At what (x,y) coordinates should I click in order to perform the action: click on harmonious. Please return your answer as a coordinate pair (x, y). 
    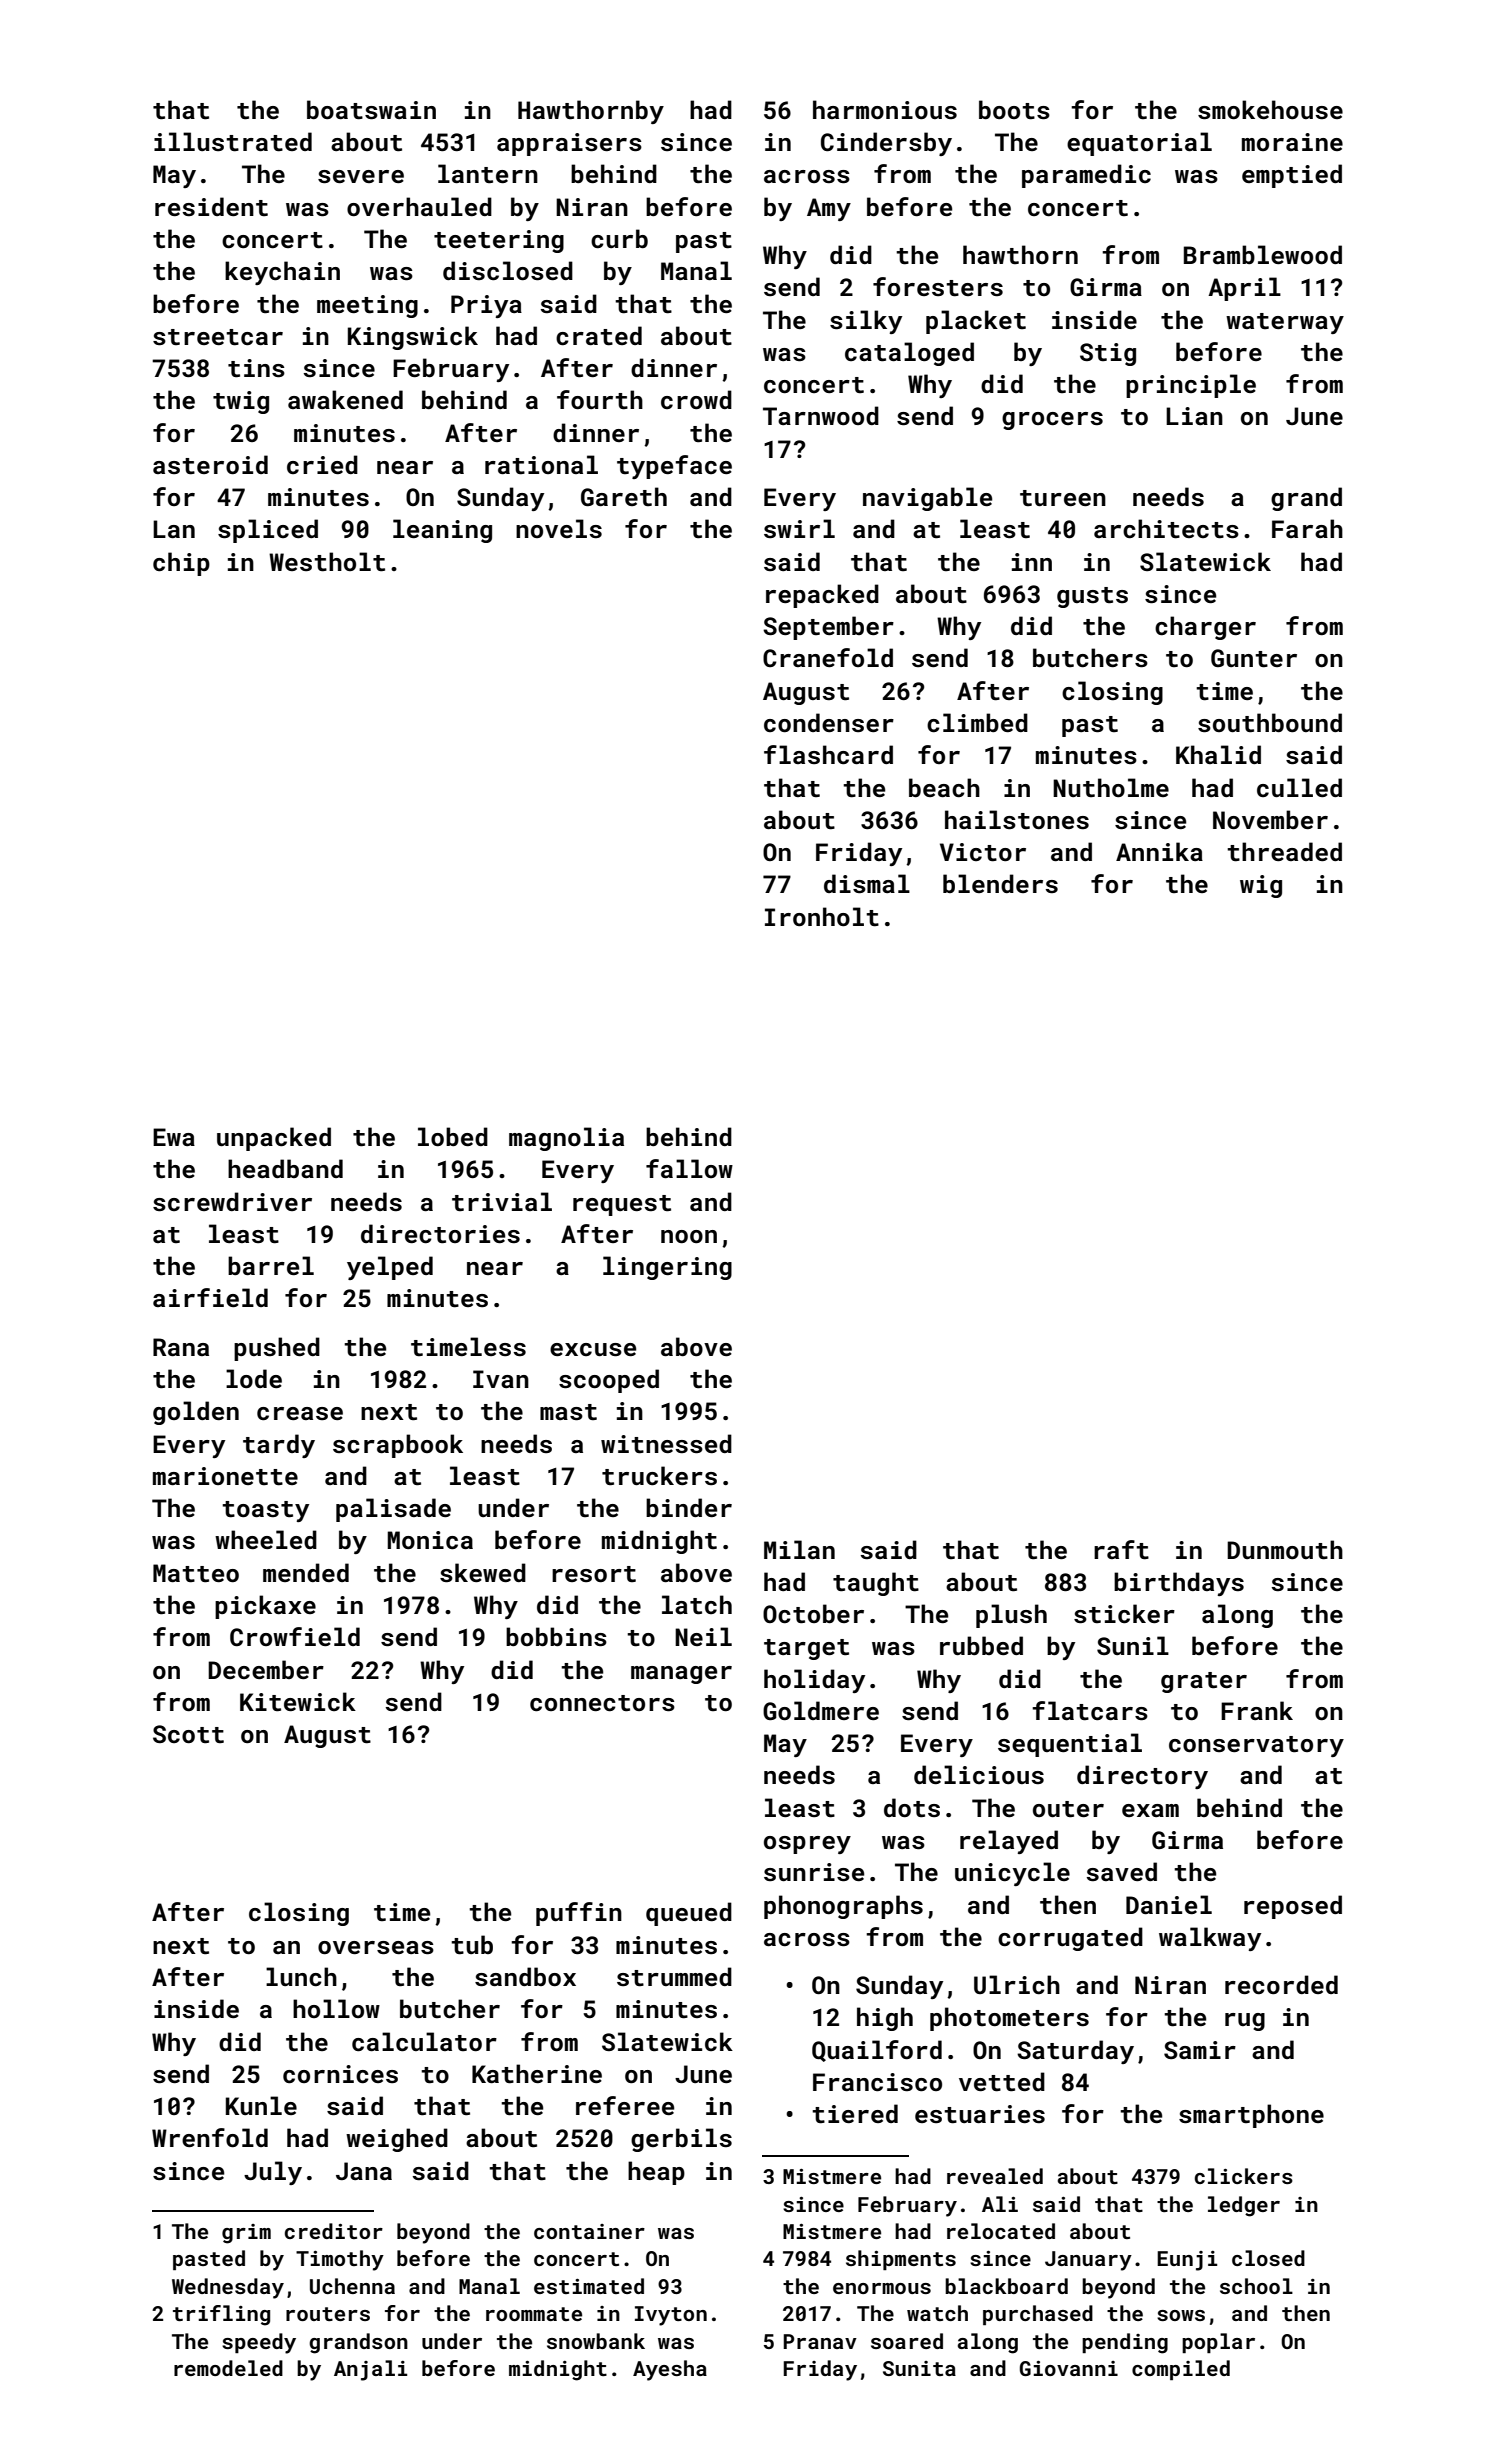
    Looking at the image, I should click on (885, 110).
